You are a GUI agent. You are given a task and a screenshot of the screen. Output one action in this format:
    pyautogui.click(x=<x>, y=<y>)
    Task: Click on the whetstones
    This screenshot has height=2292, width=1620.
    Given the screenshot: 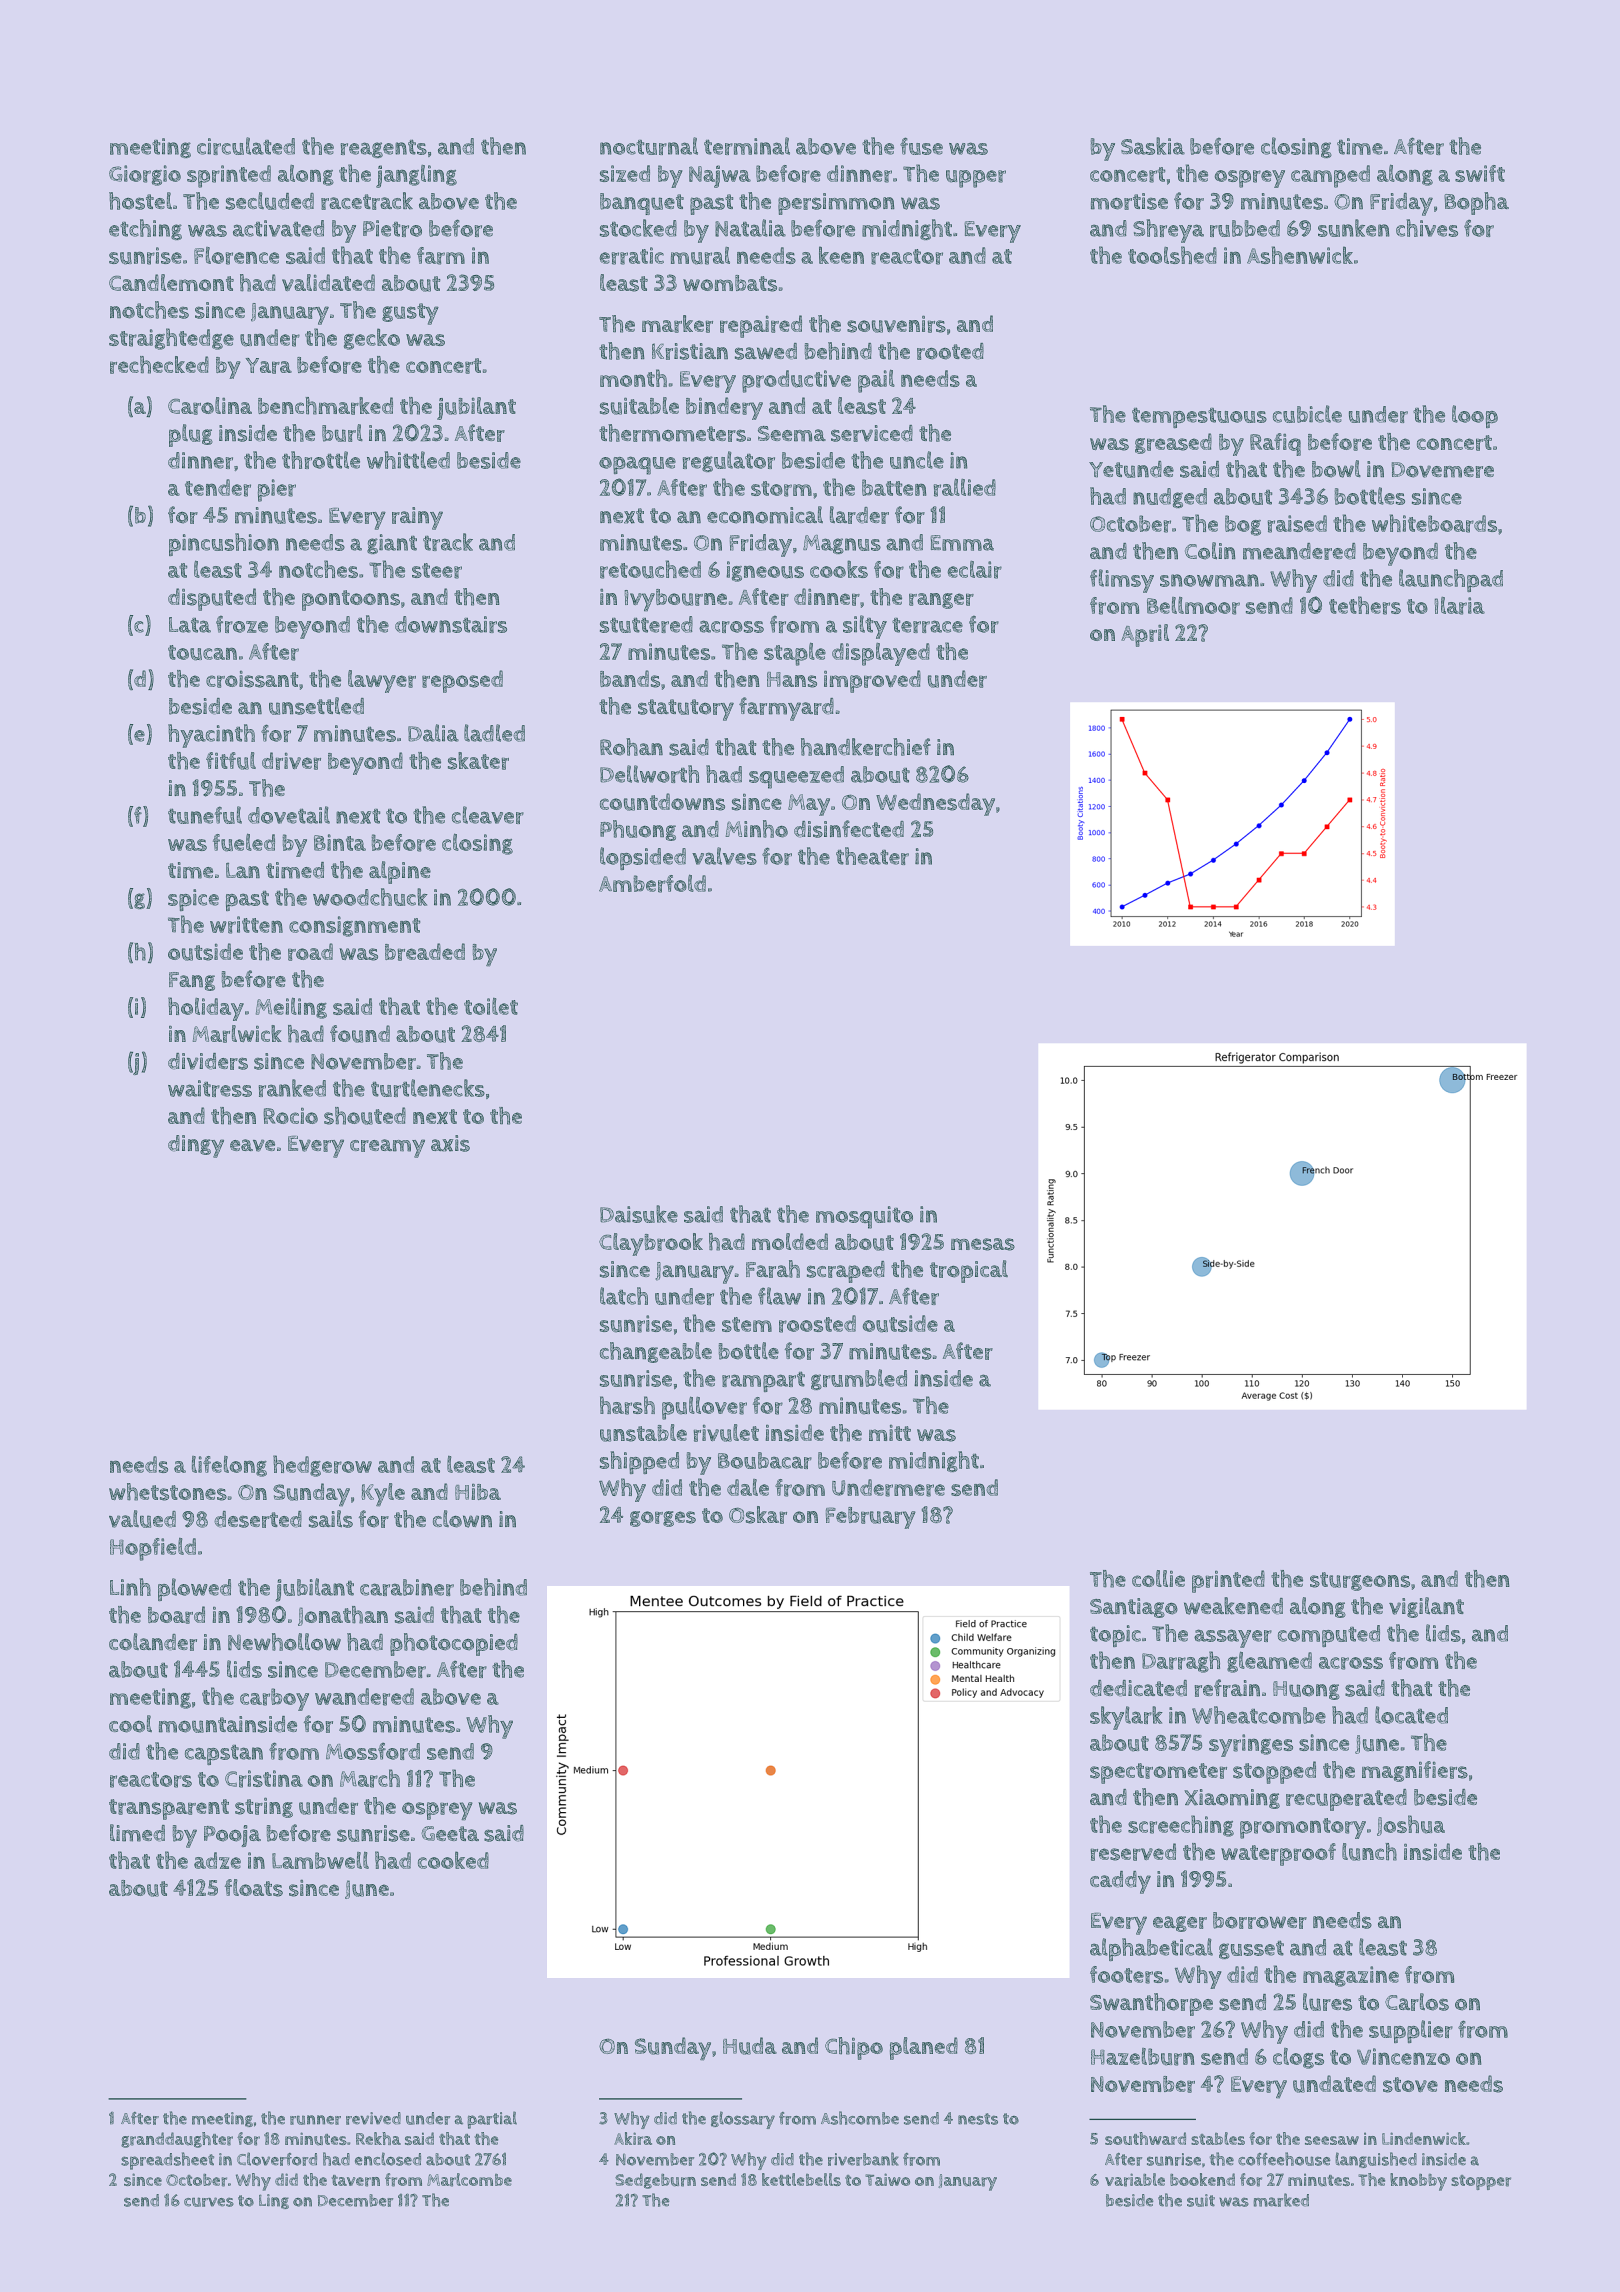 What is the action you would take?
    pyautogui.click(x=168, y=1492)
